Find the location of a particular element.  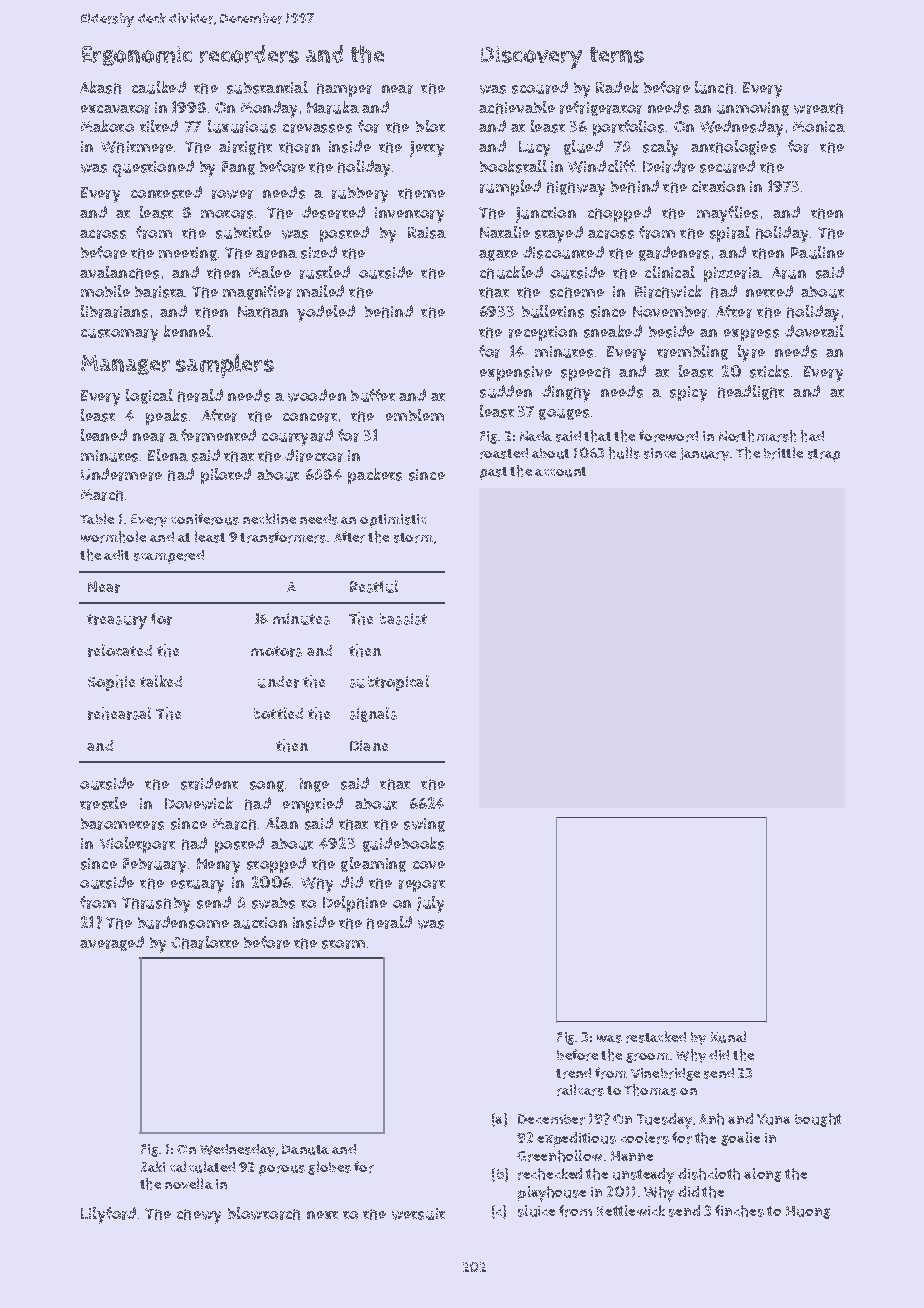

restacked is located at coordinates (656, 1037).
